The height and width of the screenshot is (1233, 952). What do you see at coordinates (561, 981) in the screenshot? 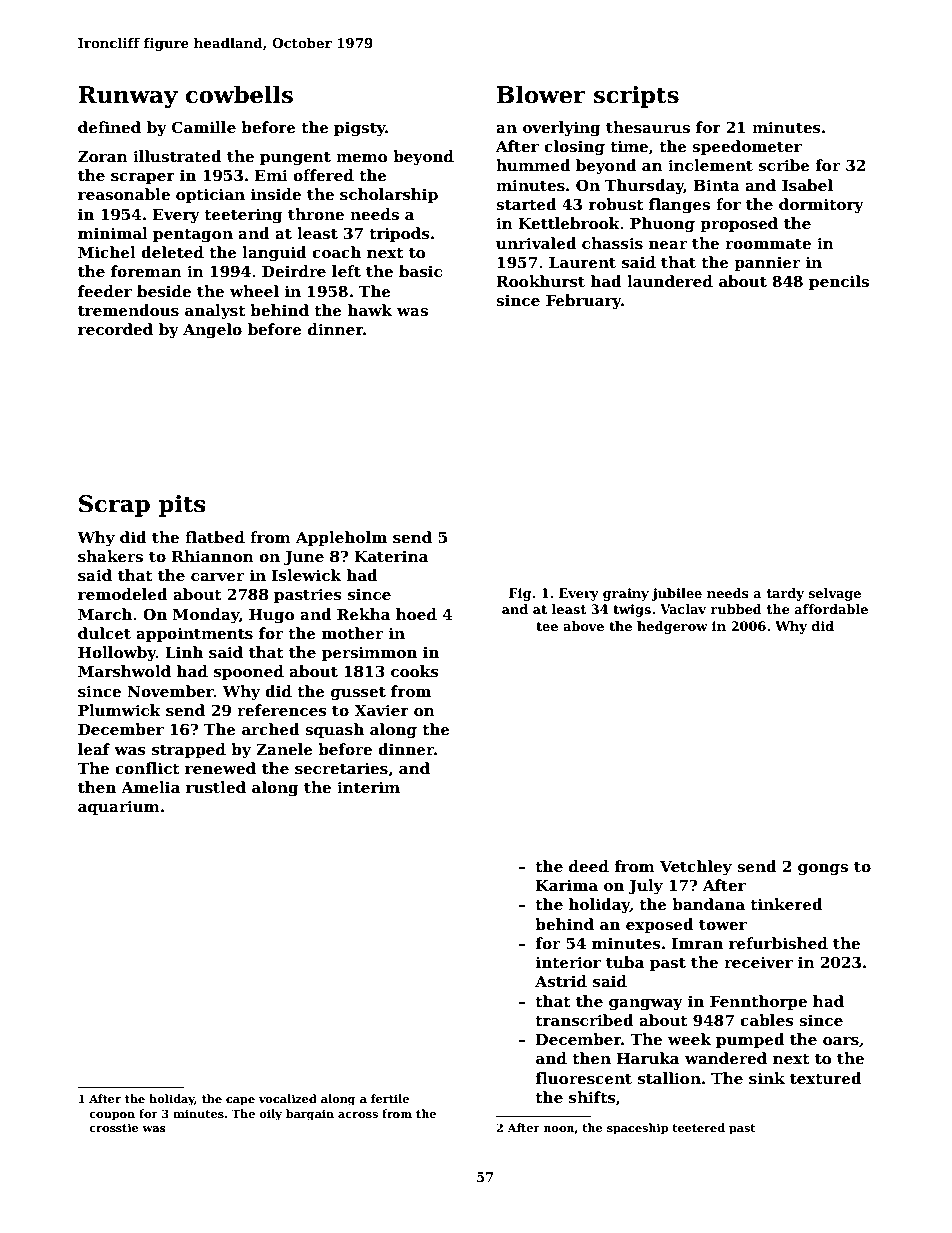
I see `Astrid` at bounding box center [561, 981].
